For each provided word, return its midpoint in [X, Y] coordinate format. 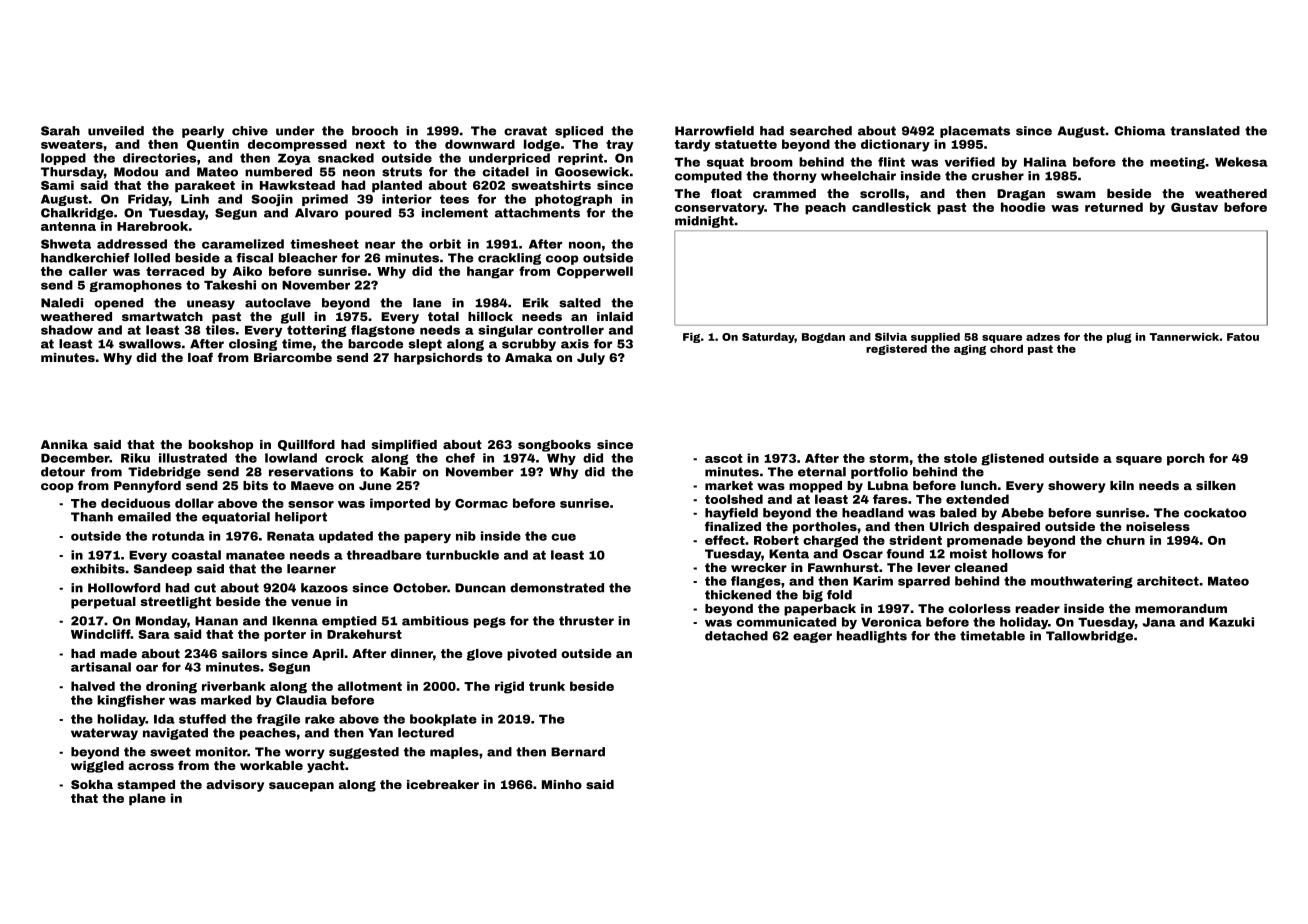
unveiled [116, 131]
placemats [975, 132]
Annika [64, 444]
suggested [364, 753]
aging [970, 350]
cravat [525, 131]
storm [889, 458]
